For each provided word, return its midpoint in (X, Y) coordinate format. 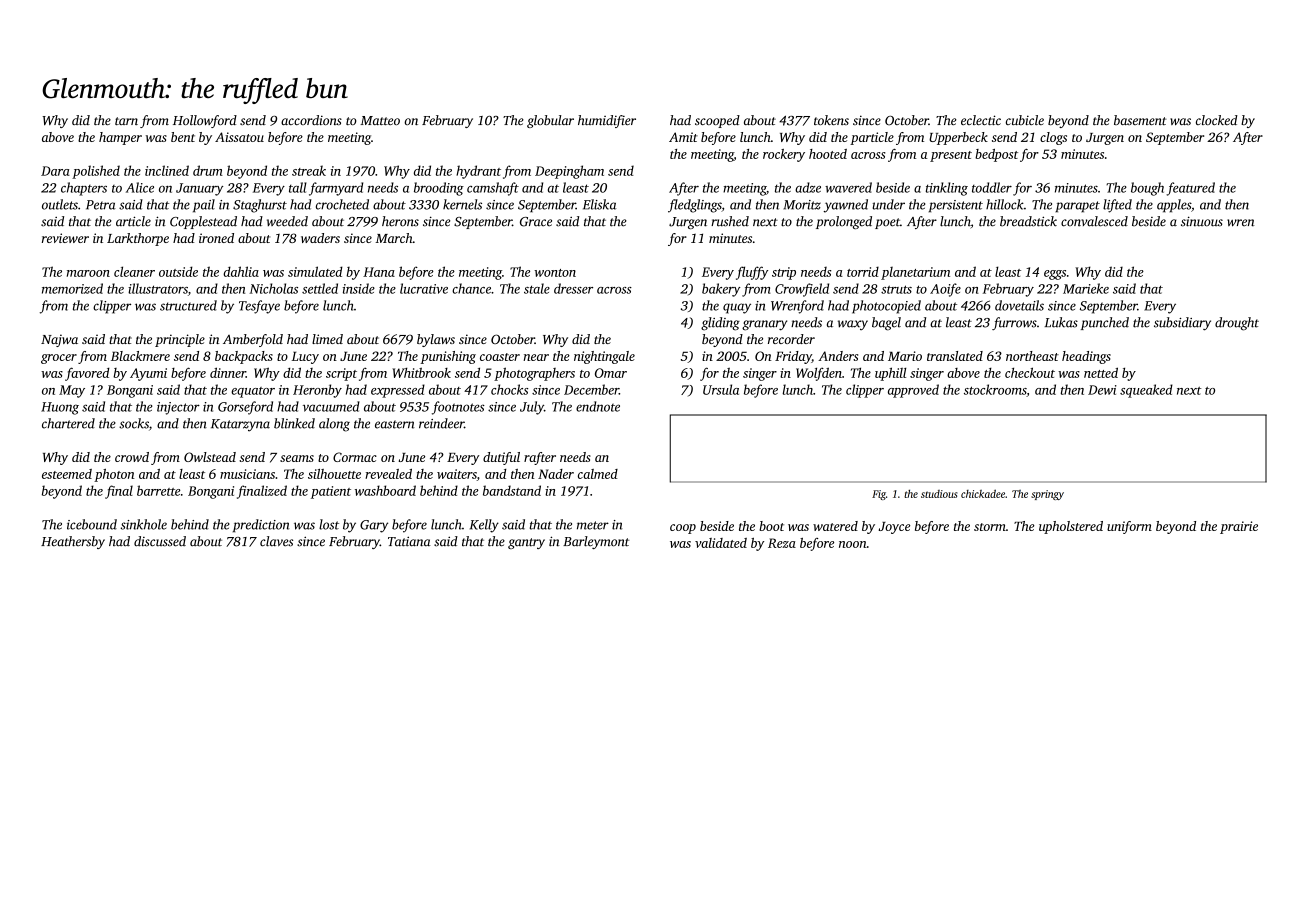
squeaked (1146, 391)
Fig (879, 495)
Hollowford (205, 121)
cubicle (1025, 120)
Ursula (721, 389)
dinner (228, 372)
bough (1147, 189)
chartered (68, 423)
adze (808, 187)
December (591, 389)
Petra (101, 205)
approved (913, 391)
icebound (92, 524)
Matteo (380, 120)
